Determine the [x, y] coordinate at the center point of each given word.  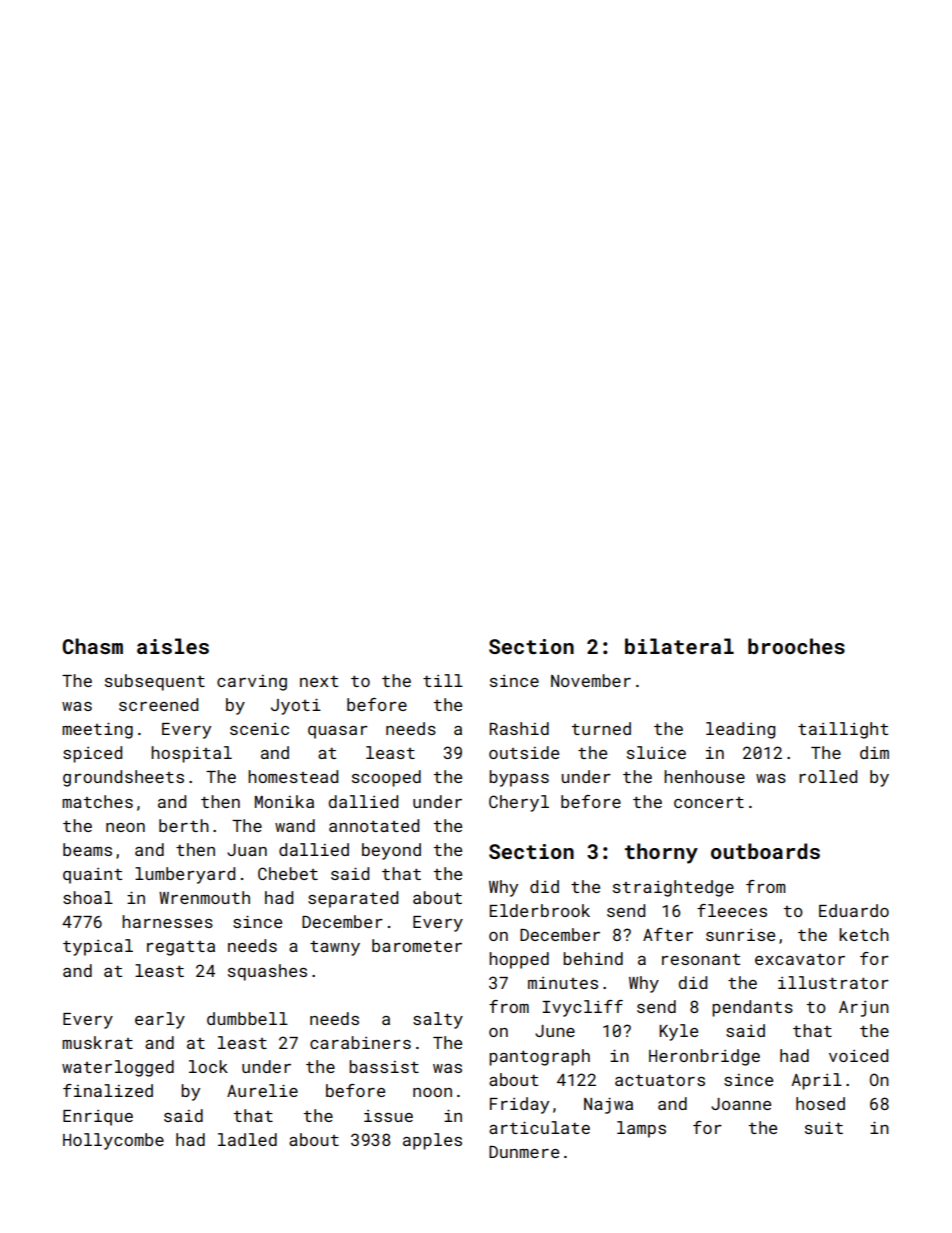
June [555, 1031]
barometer [417, 945]
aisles [173, 646]
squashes [267, 972]
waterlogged [118, 1068]
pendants [752, 1008]
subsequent [155, 682]
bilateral [679, 646]
